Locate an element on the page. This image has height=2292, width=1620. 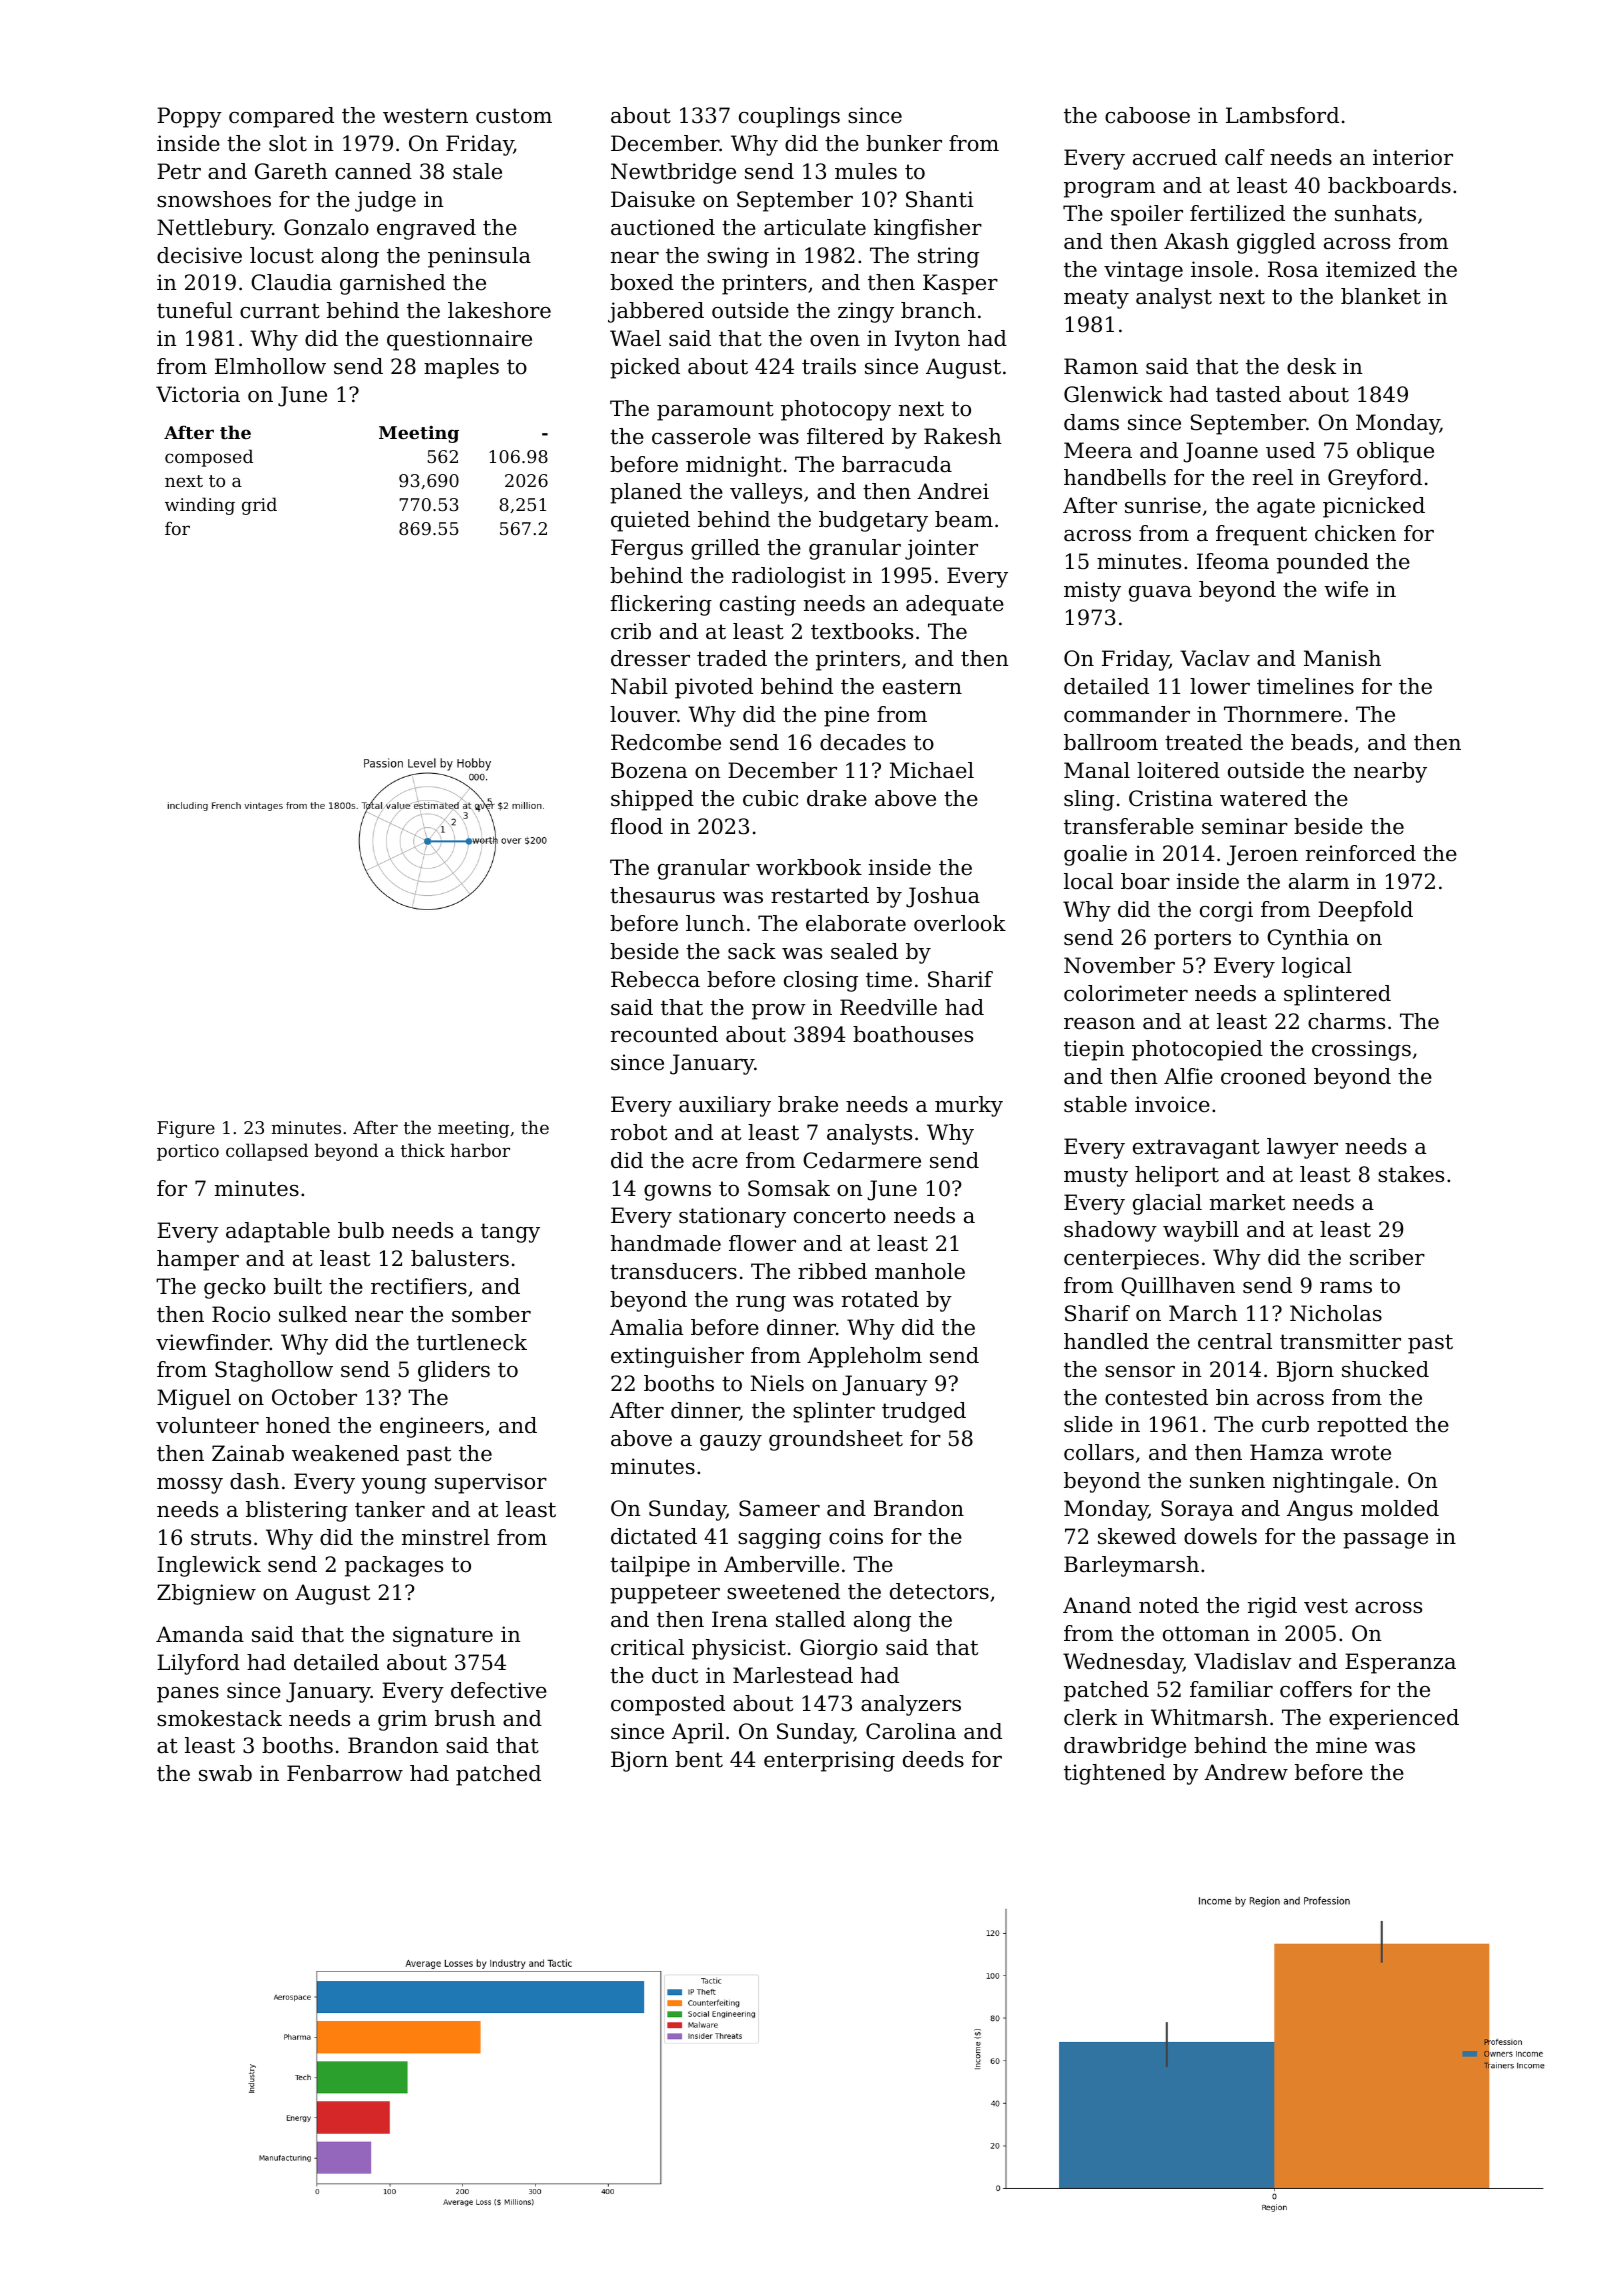
deeds is located at coordinates (933, 1759).
